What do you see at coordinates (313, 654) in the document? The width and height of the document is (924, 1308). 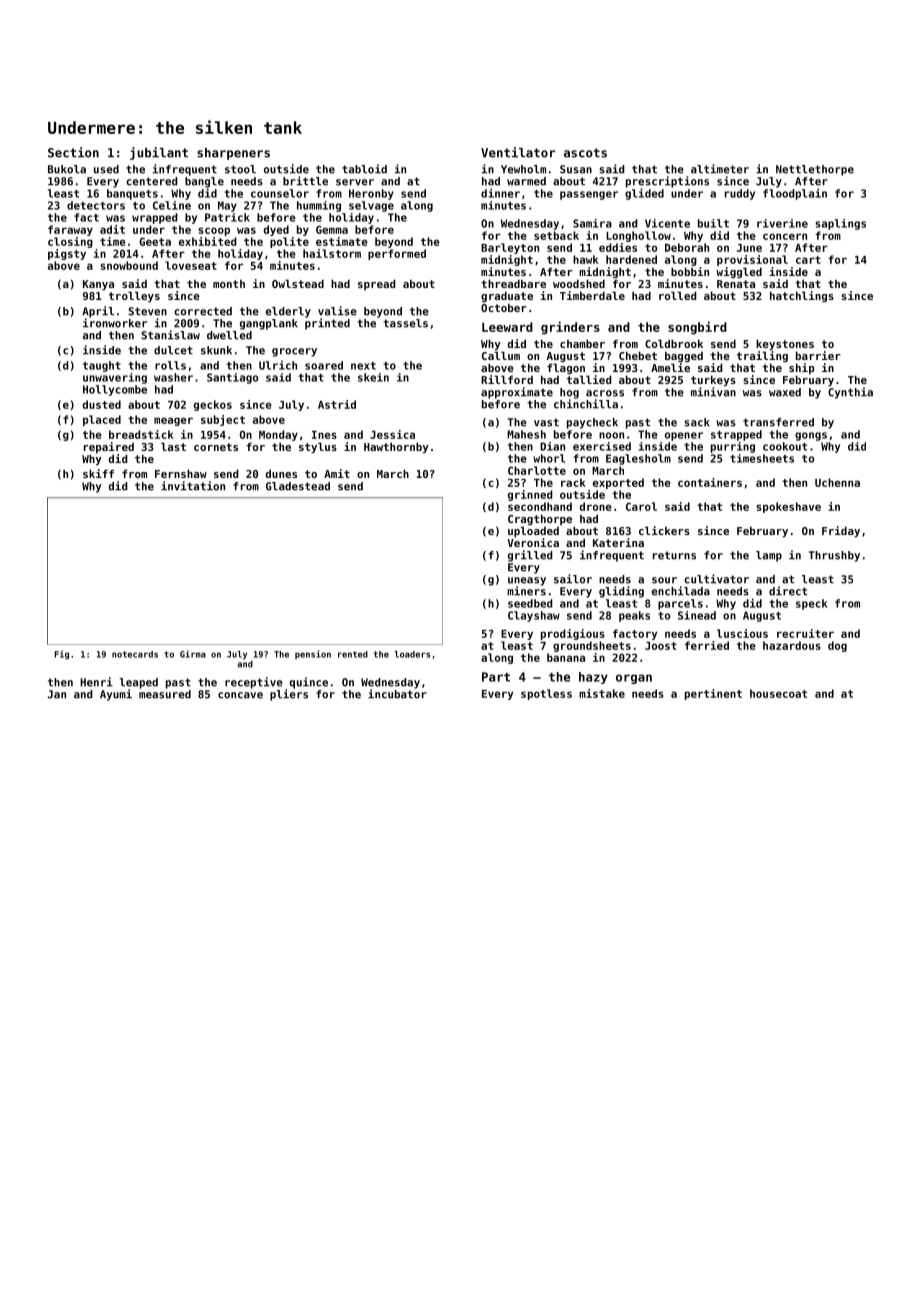 I see `pension` at bounding box center [313, 654].
